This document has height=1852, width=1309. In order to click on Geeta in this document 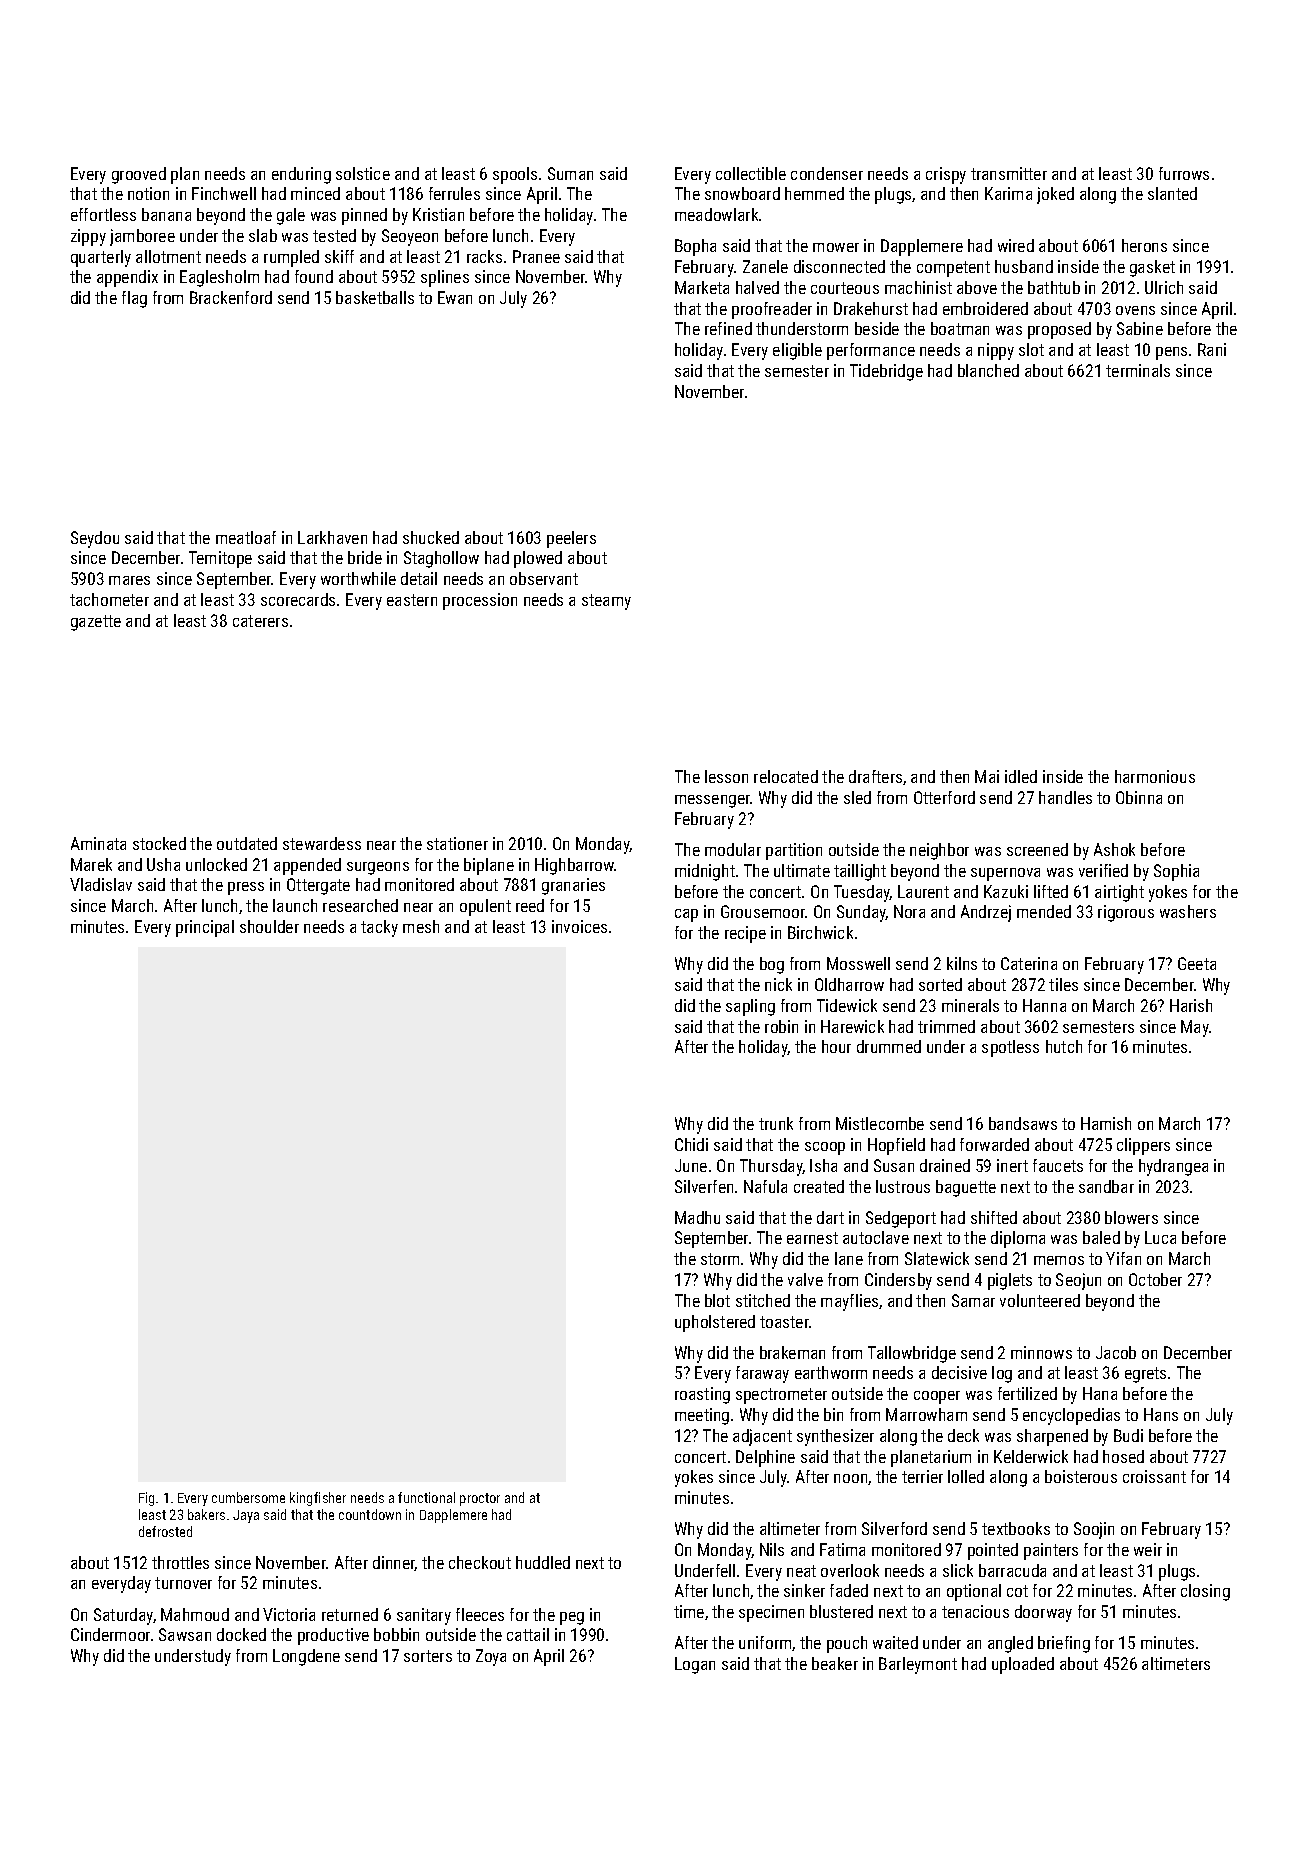, I will do `click(1197, 963)`.
